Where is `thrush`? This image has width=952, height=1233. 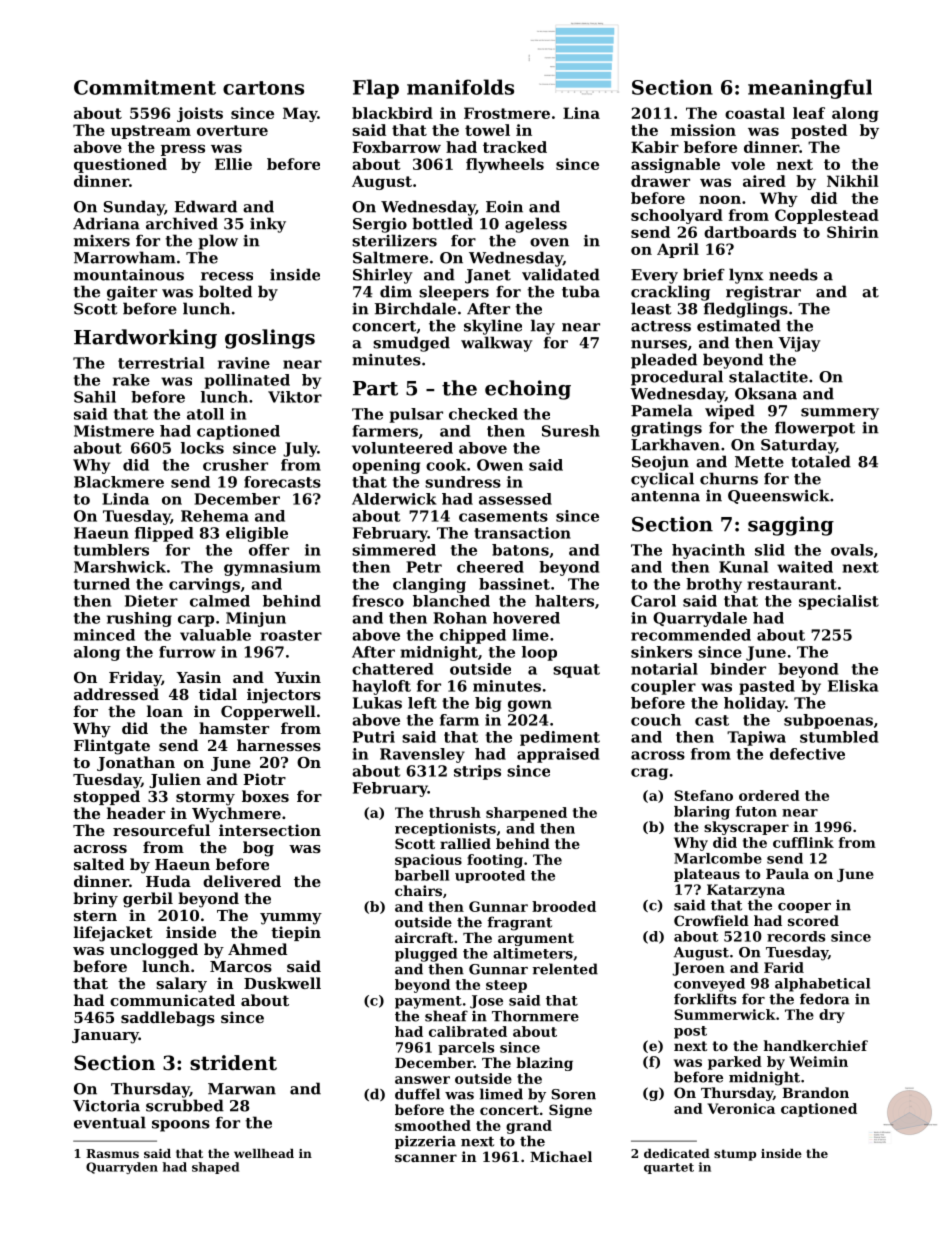 thrush is located at coordinates (455, 812).
